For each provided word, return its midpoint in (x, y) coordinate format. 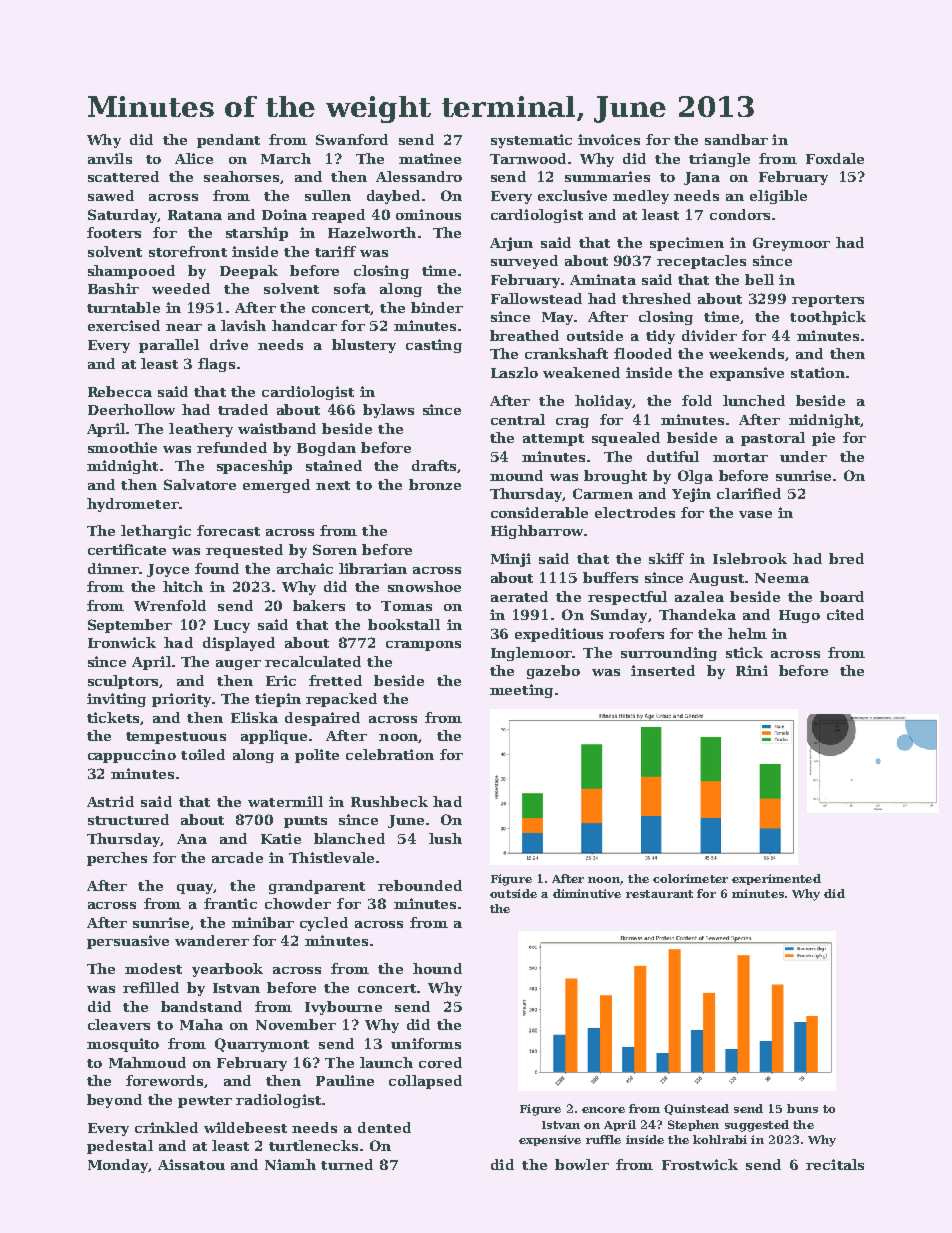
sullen (328, 195)
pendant (228, 141)
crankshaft (566, 353)
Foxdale (835, 158)
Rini (752, 670)
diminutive (587, 893)
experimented (776, 879)
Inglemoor (531, 654)
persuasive (128, 942)
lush (445, 838)
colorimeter (690, 878)
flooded (643, 353)
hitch (183, 586)
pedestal (120, 1147)
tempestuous (176, 738)
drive (229, 344)
